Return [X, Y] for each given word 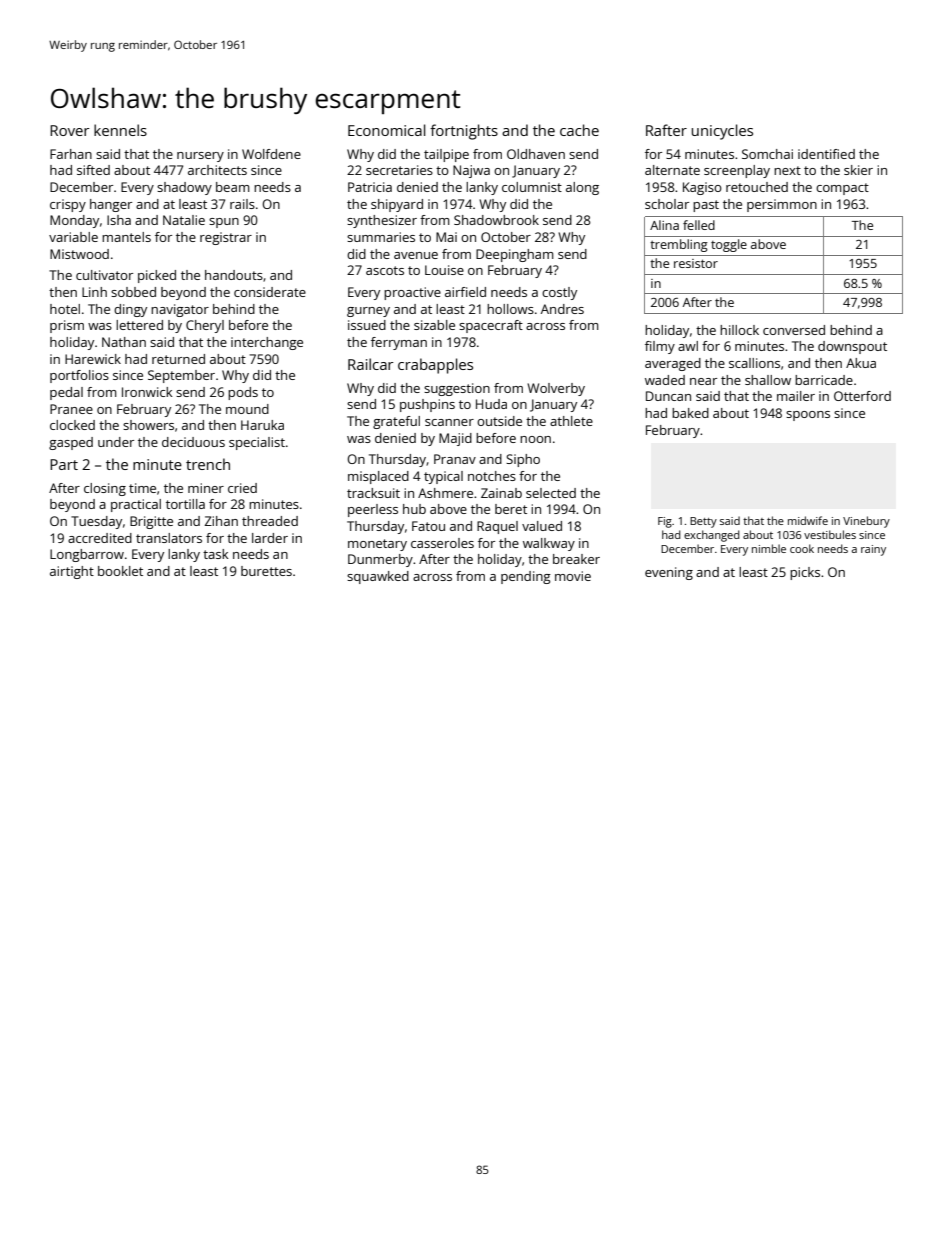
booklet [120, 571]
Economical [387, 130]
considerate [270, 292]
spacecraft [491, 326]
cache [579, 130]
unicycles [722, 132]
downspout [852, 347]
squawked [378, 577]
